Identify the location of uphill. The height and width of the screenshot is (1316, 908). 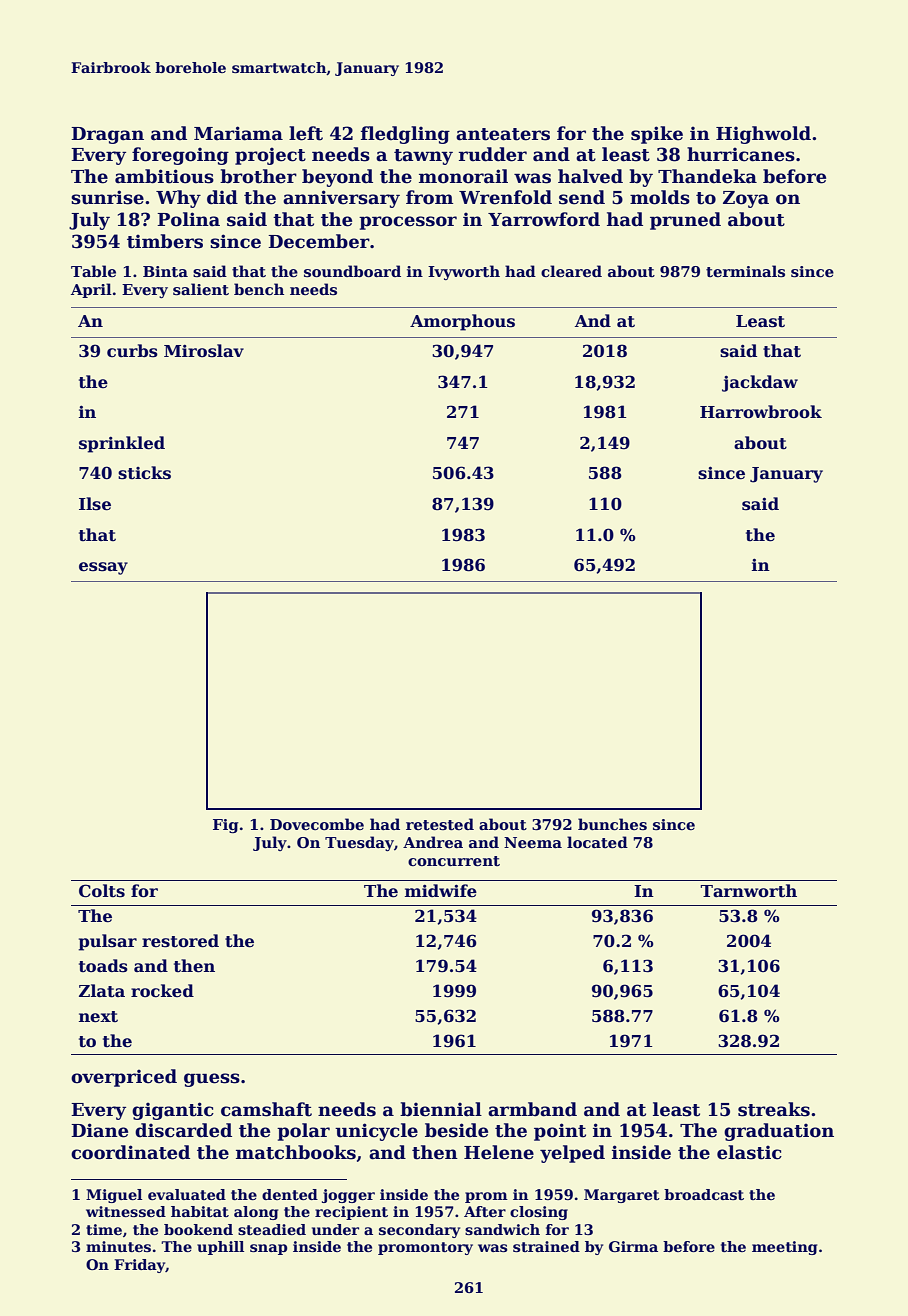
(220, 1248).
